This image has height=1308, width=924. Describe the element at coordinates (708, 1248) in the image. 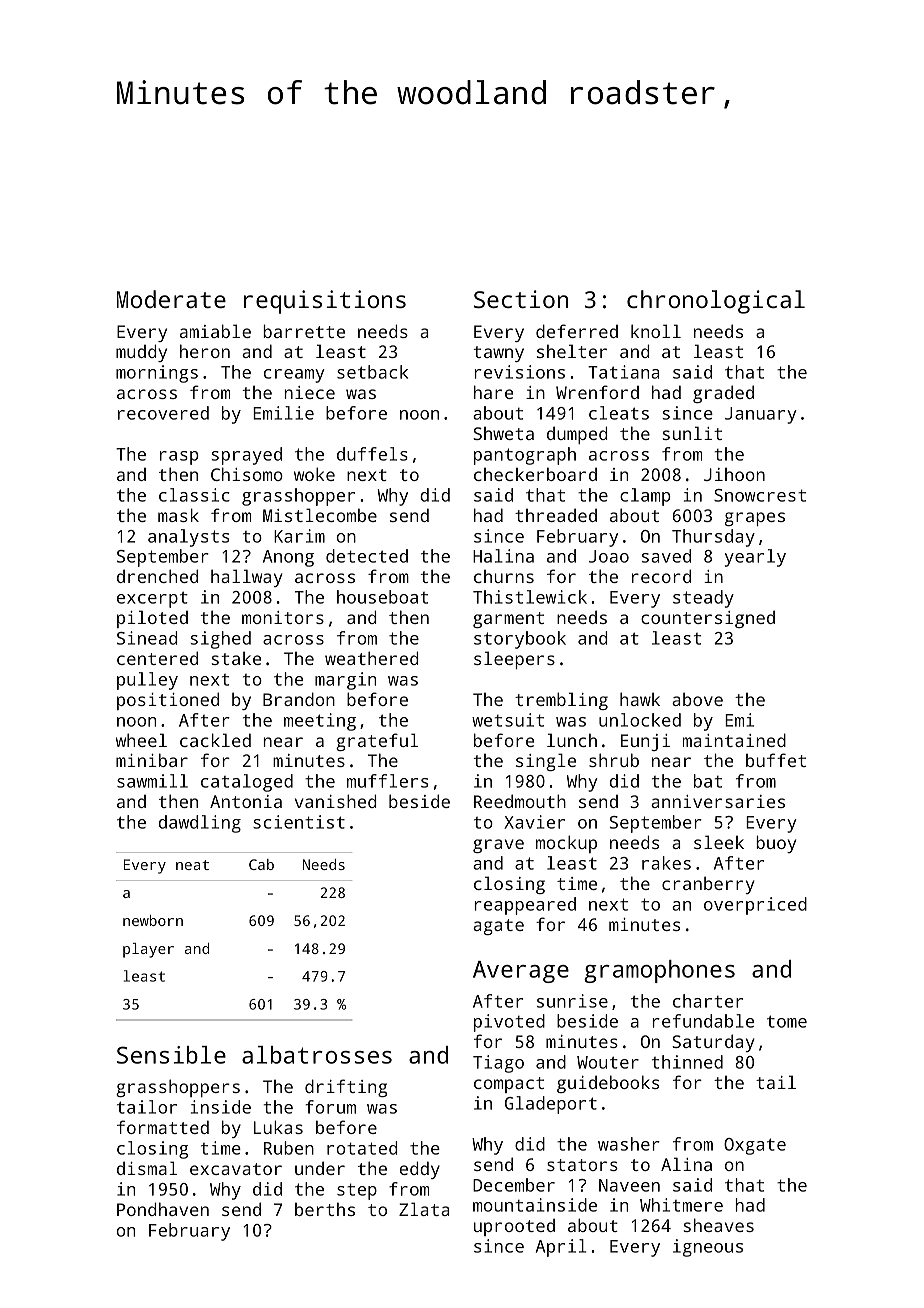

I see `igneous` at that location.
